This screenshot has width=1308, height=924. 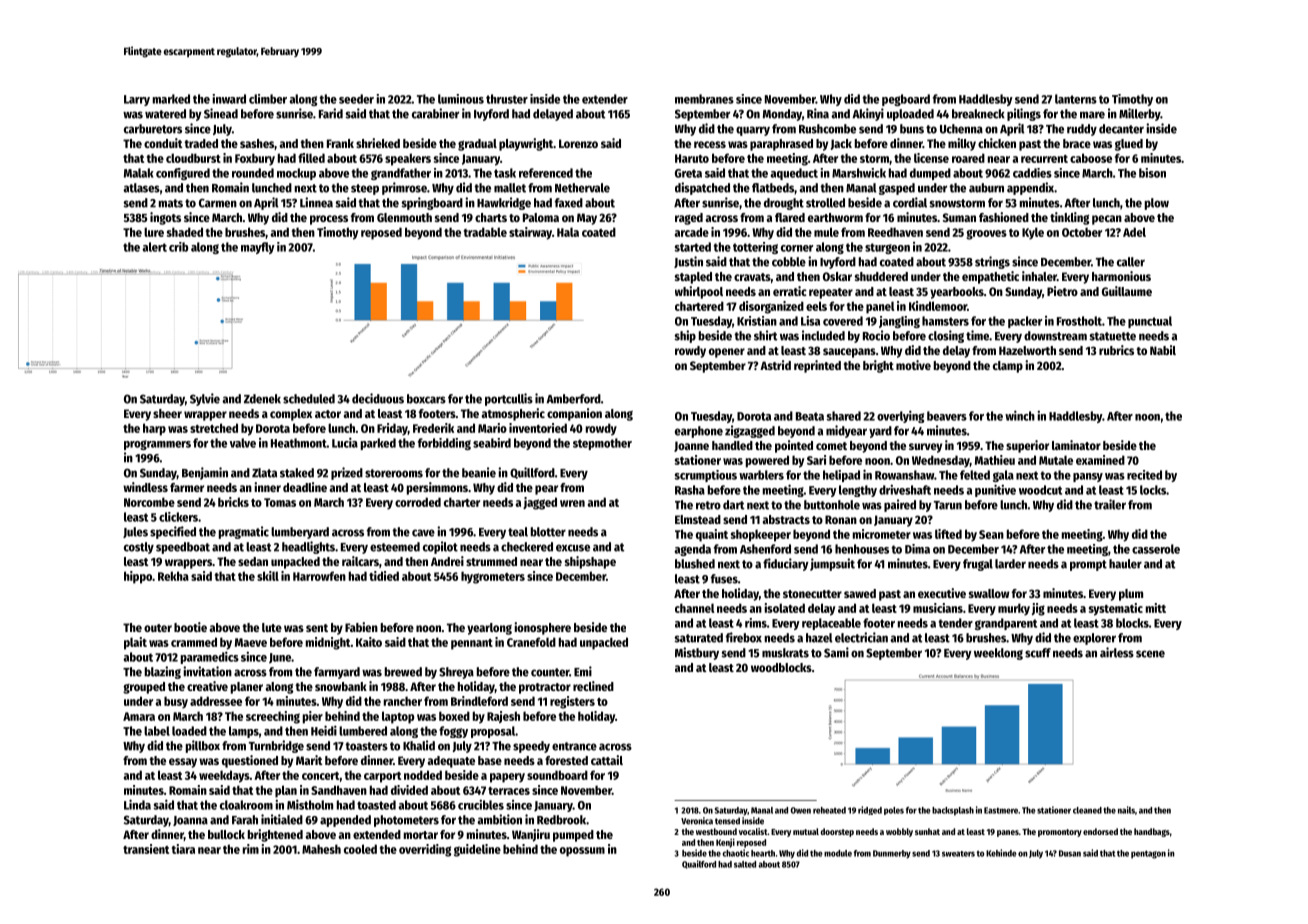 I want to click on membranes, so click(x=704, y=99).
